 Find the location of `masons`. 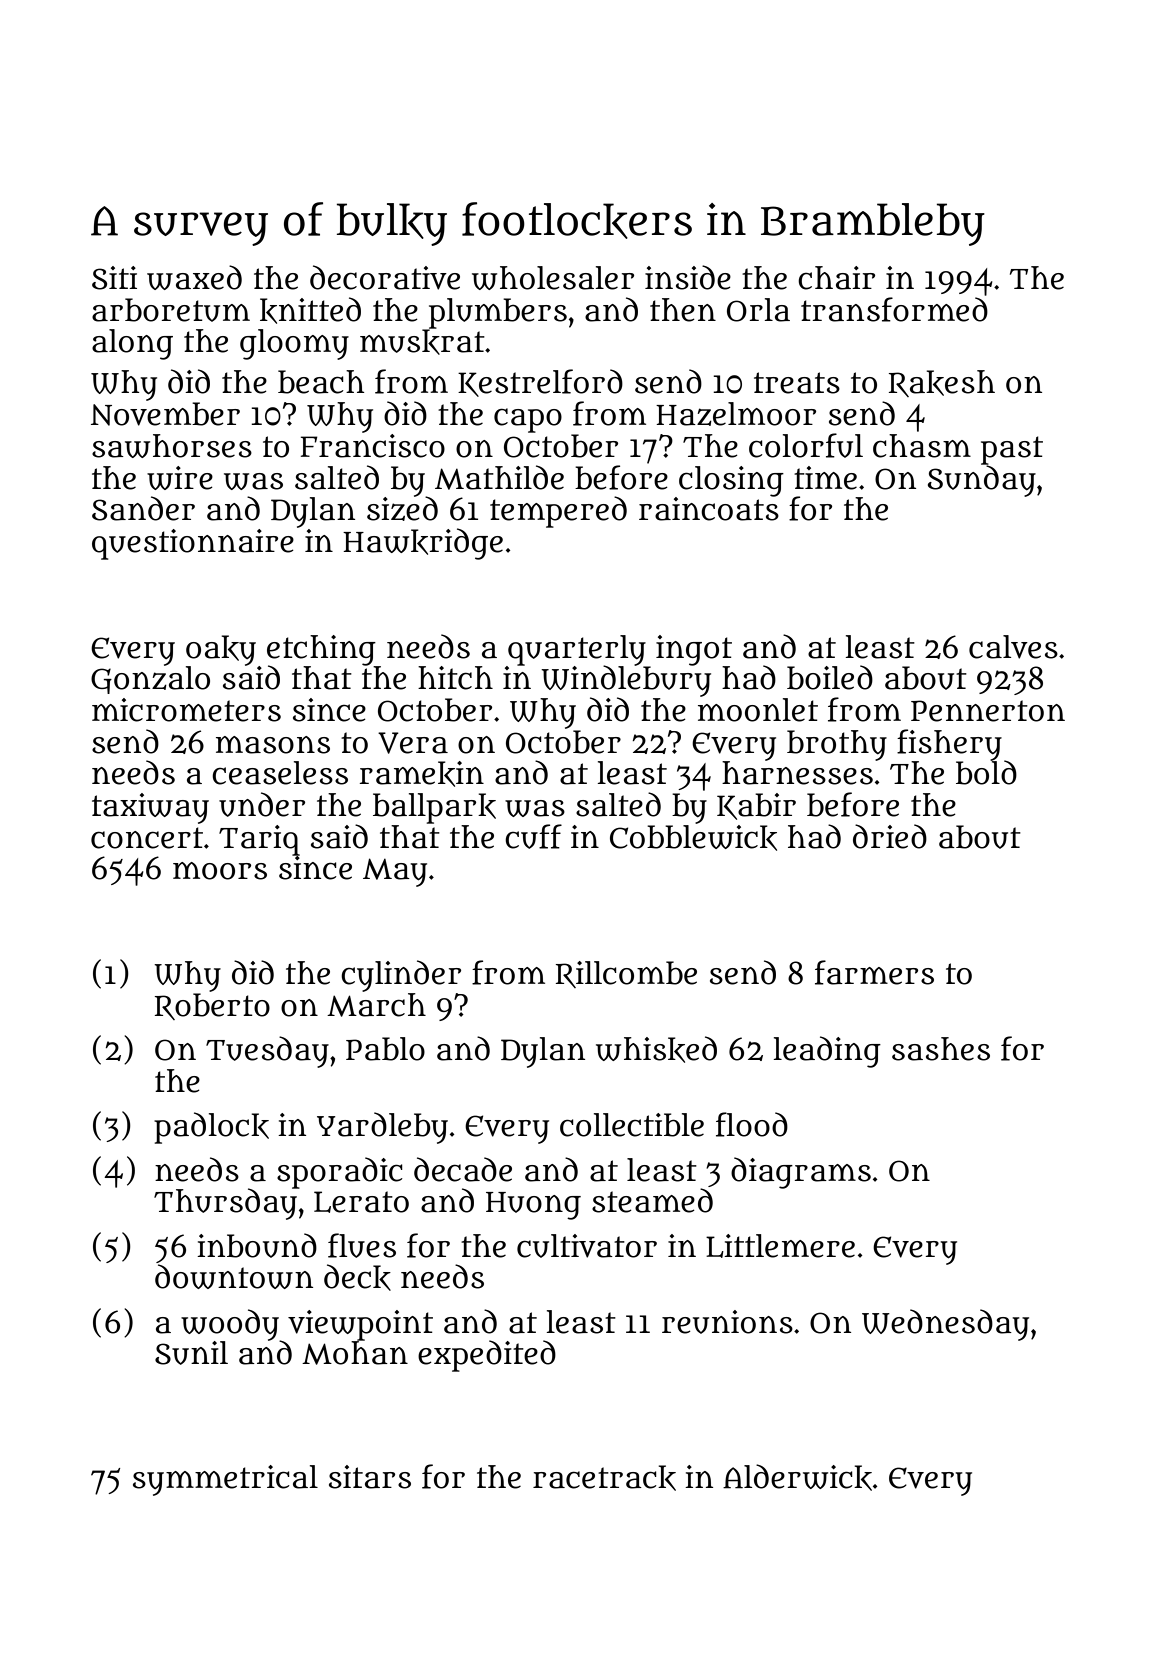

masons is located at coordinates (273, 745).
